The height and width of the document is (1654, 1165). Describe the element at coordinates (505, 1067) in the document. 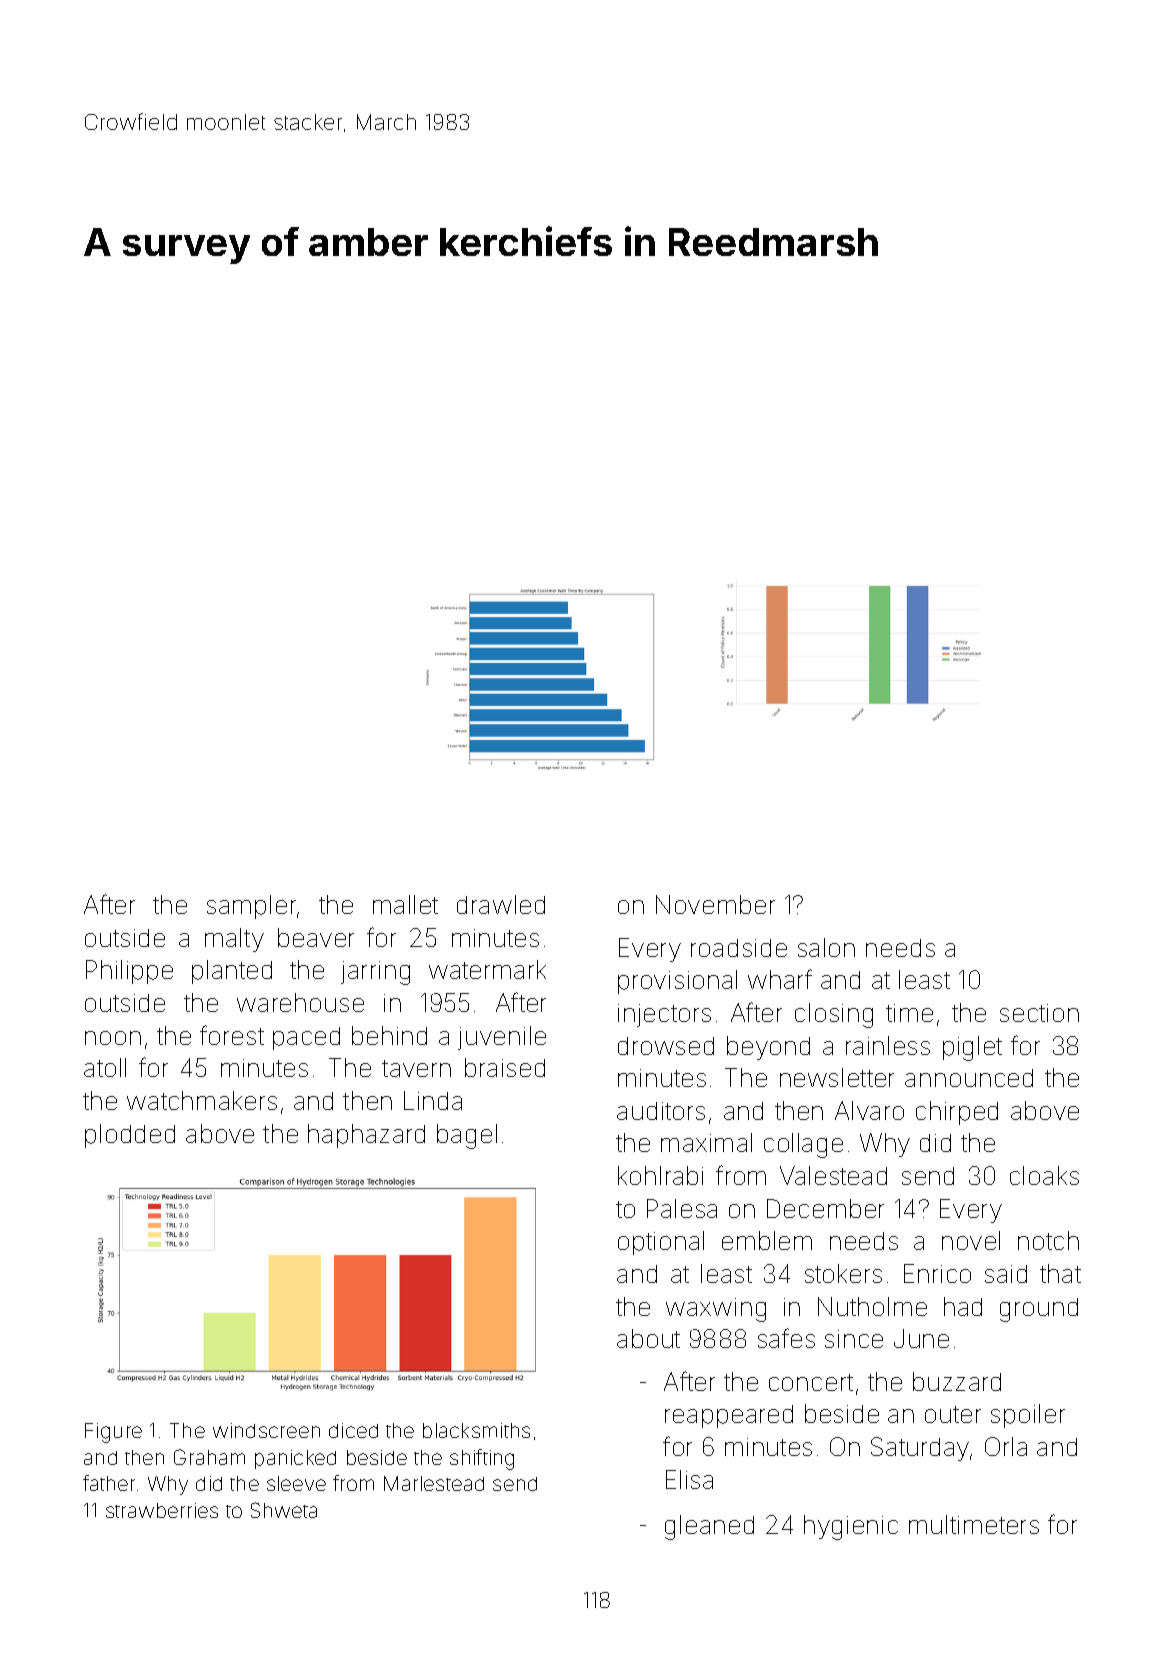

I see `braised` at that location.
